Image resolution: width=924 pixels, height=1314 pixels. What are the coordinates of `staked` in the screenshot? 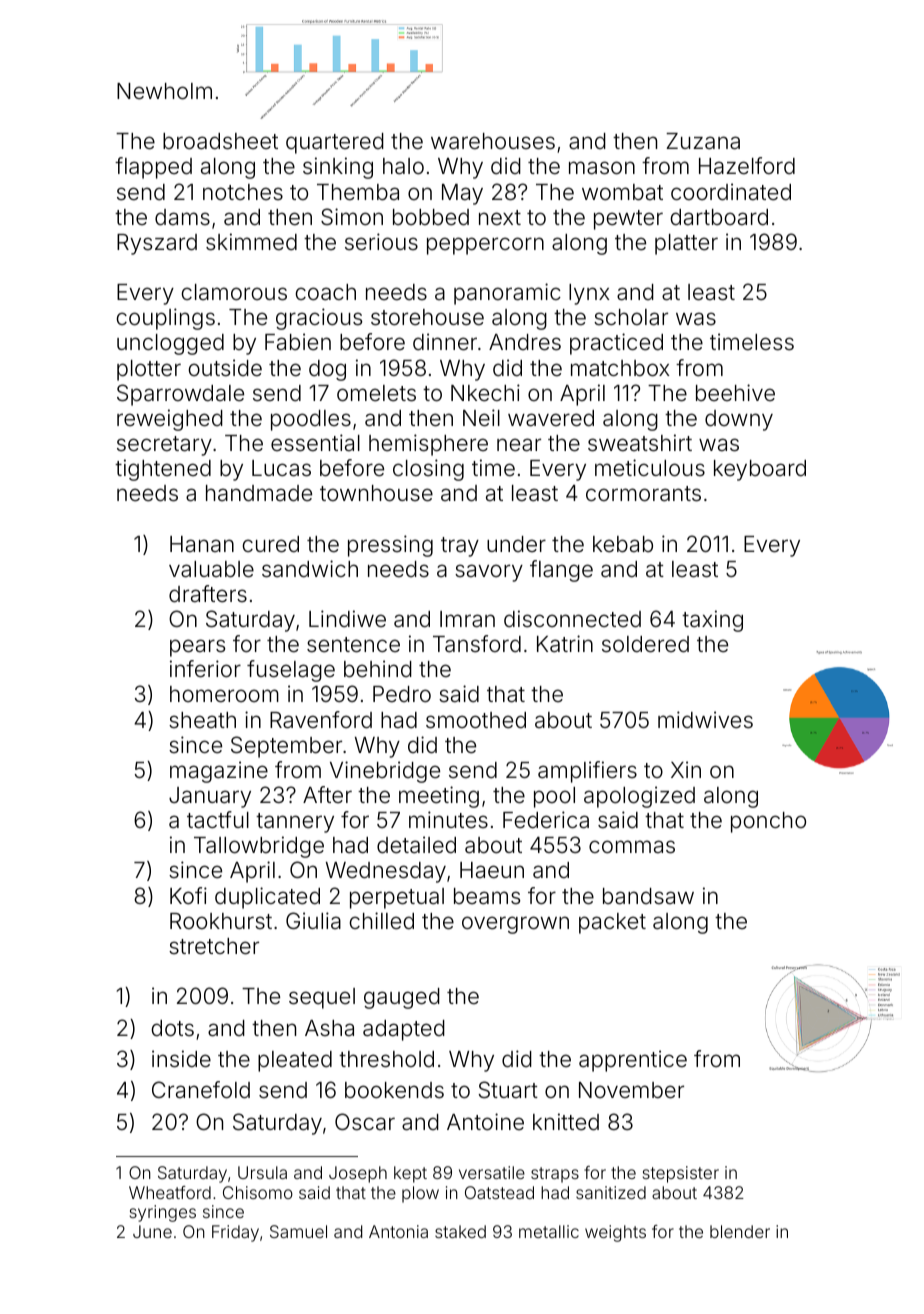 It's located at (460, 1231).
